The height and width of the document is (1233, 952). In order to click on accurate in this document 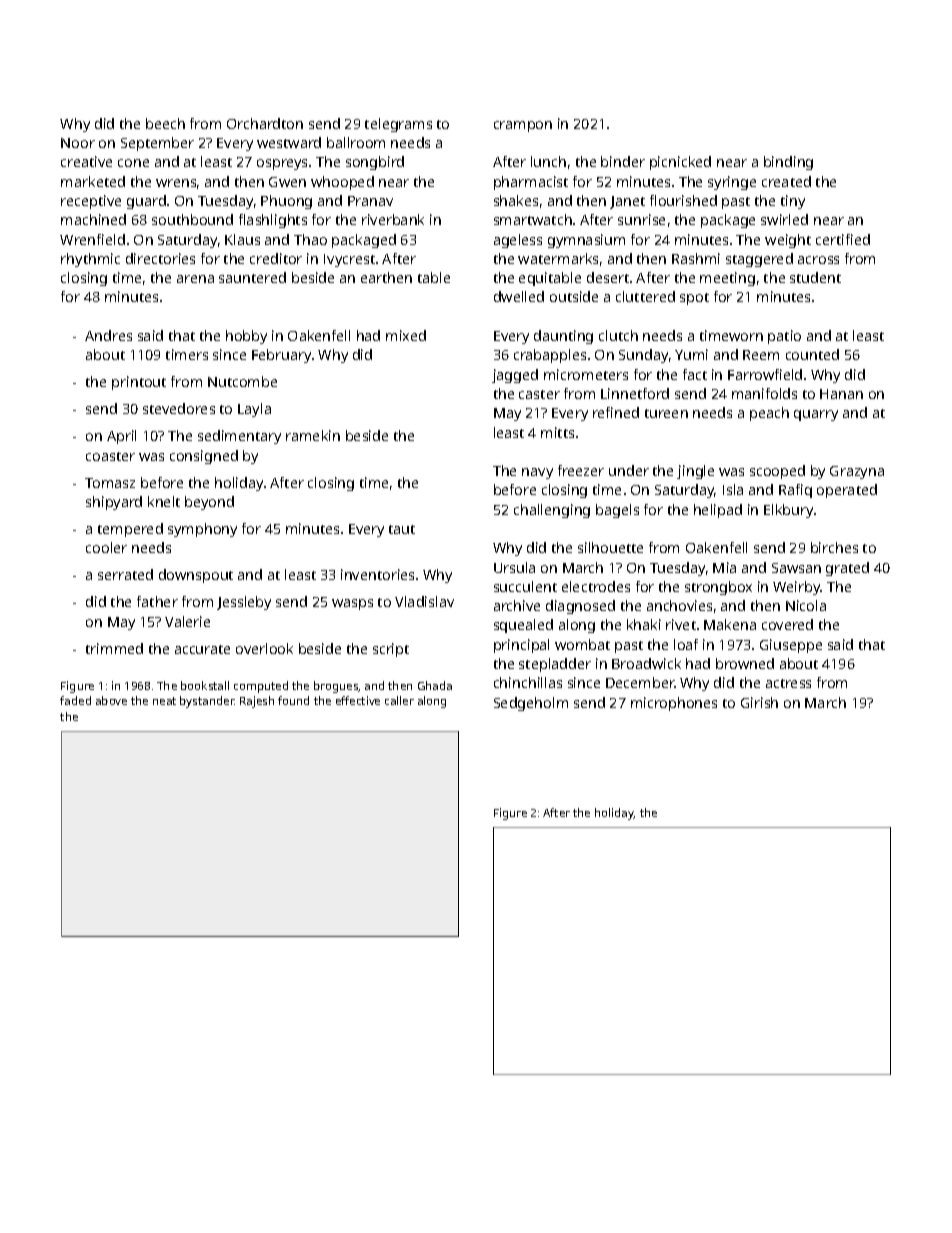, I will do `click(202, 649)`.
